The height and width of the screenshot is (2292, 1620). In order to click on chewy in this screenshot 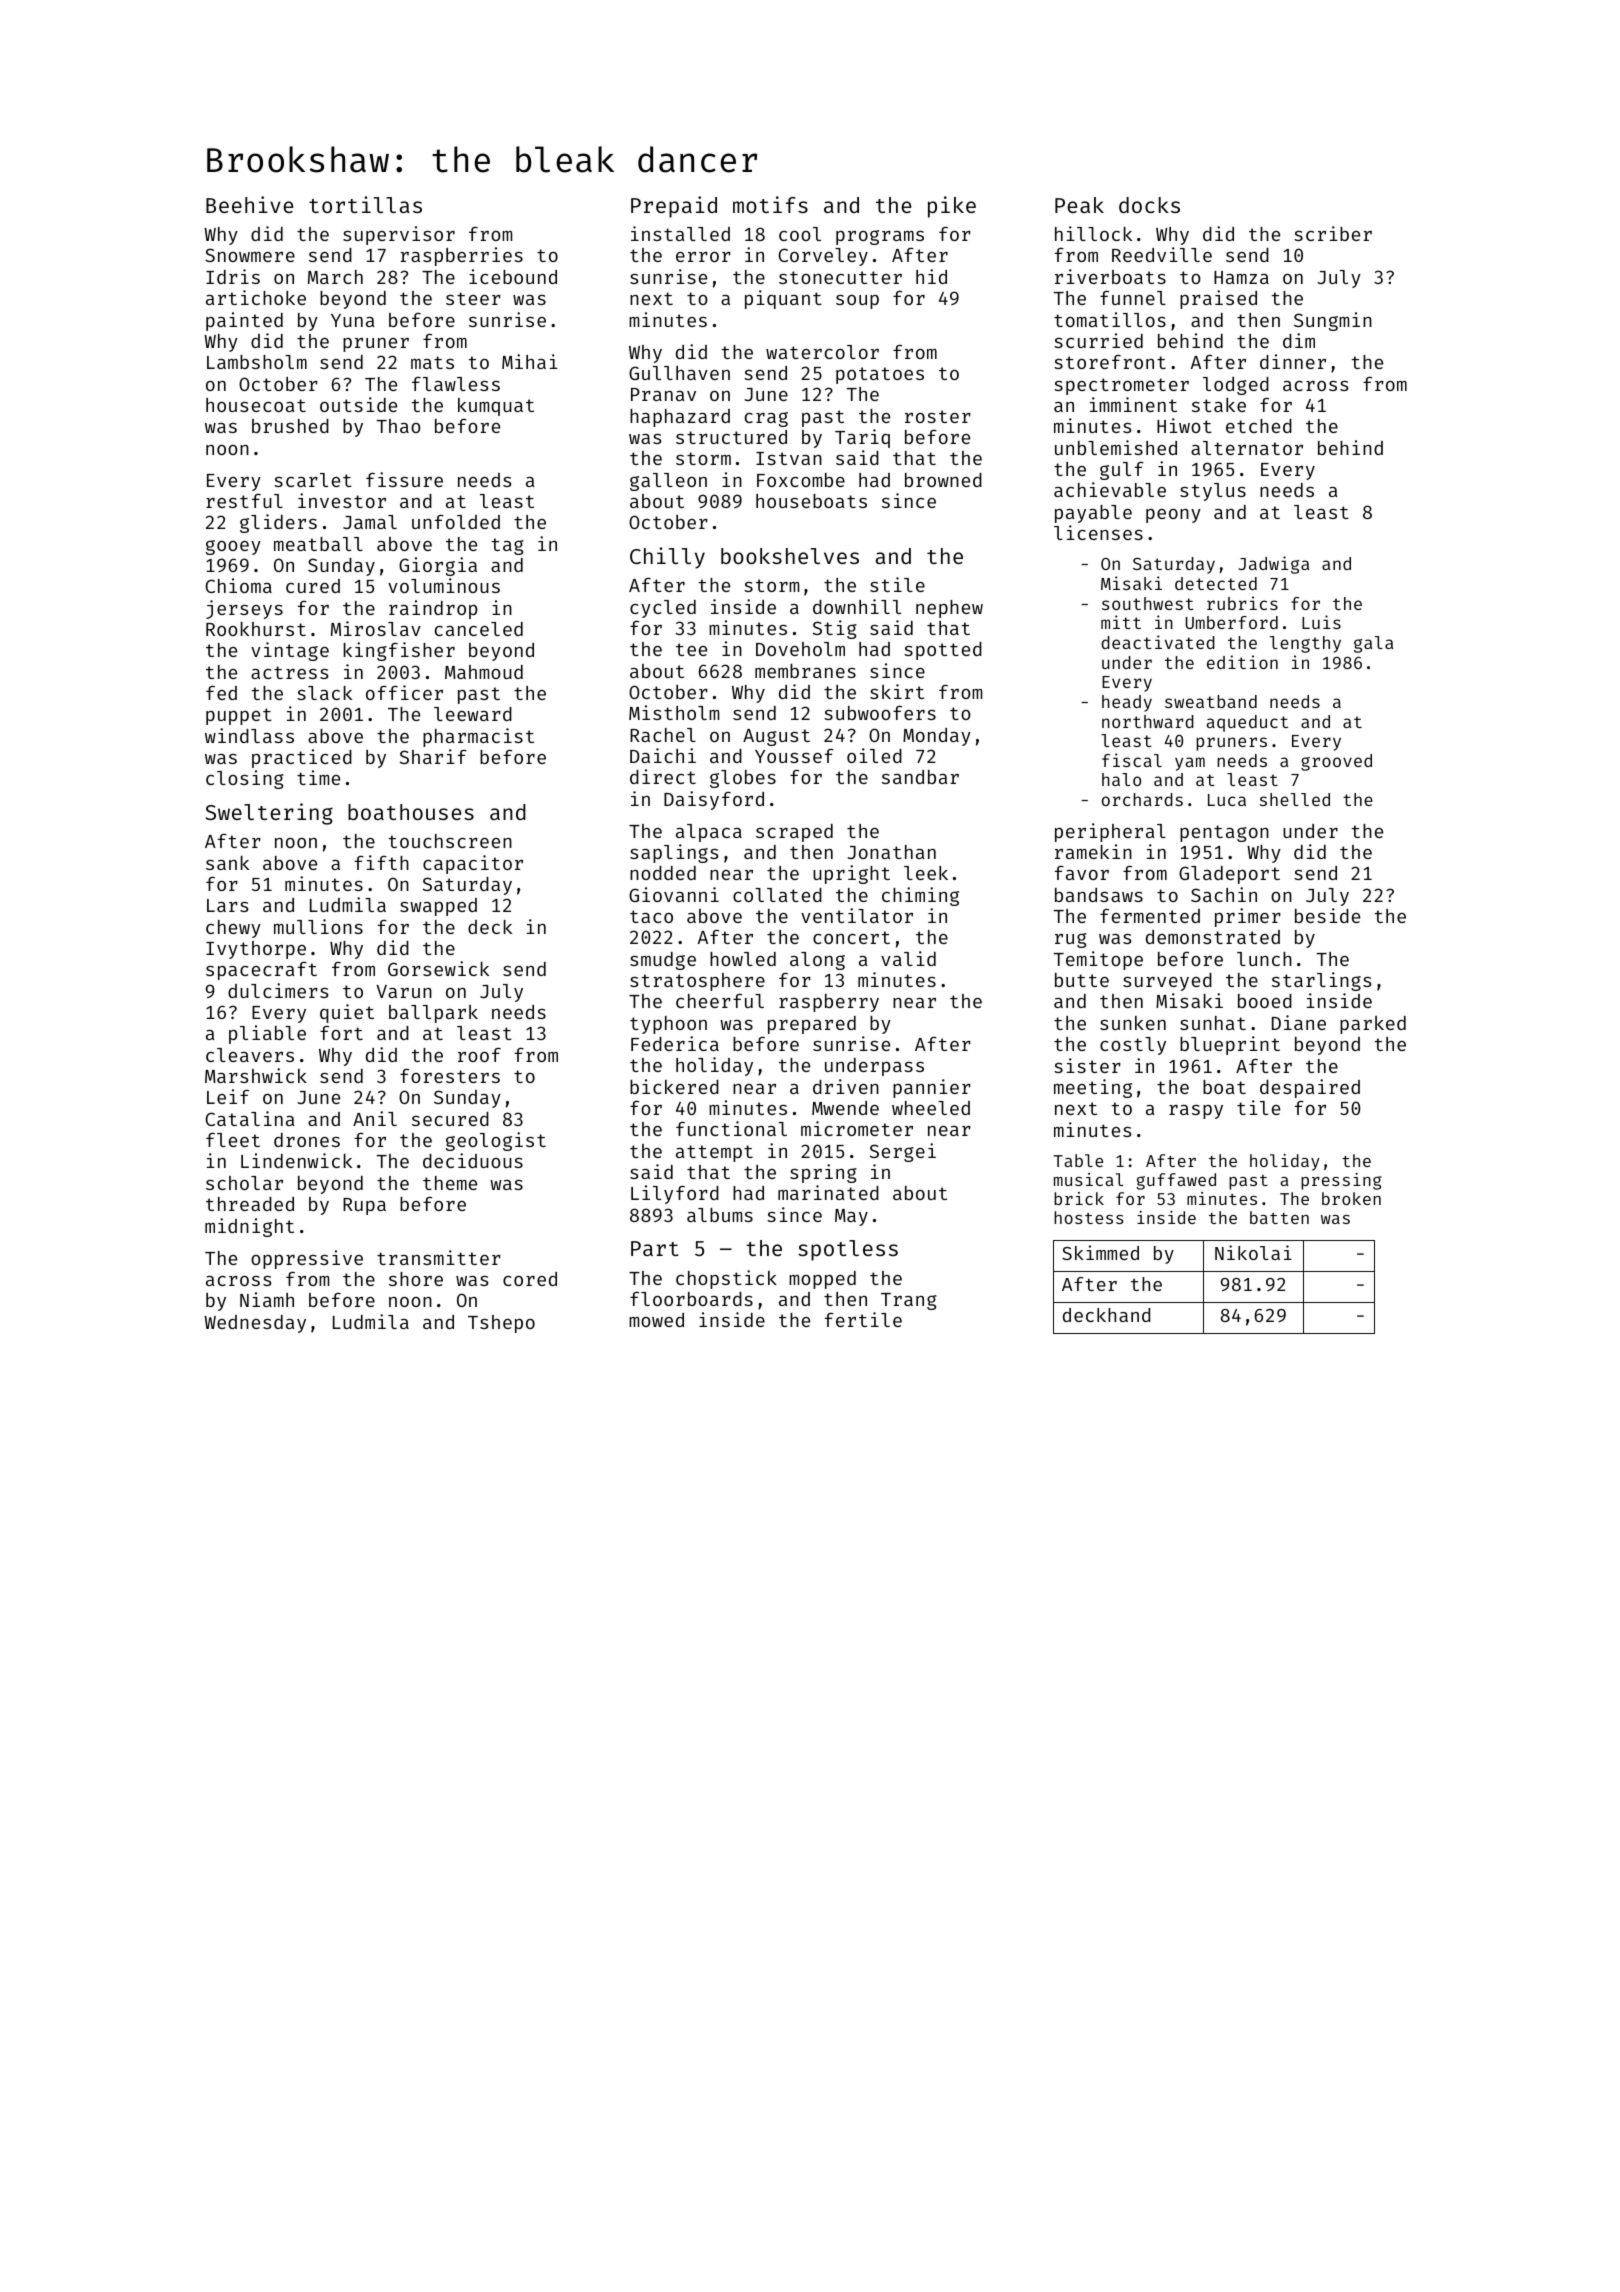, I will do `click(233, 929)`.
